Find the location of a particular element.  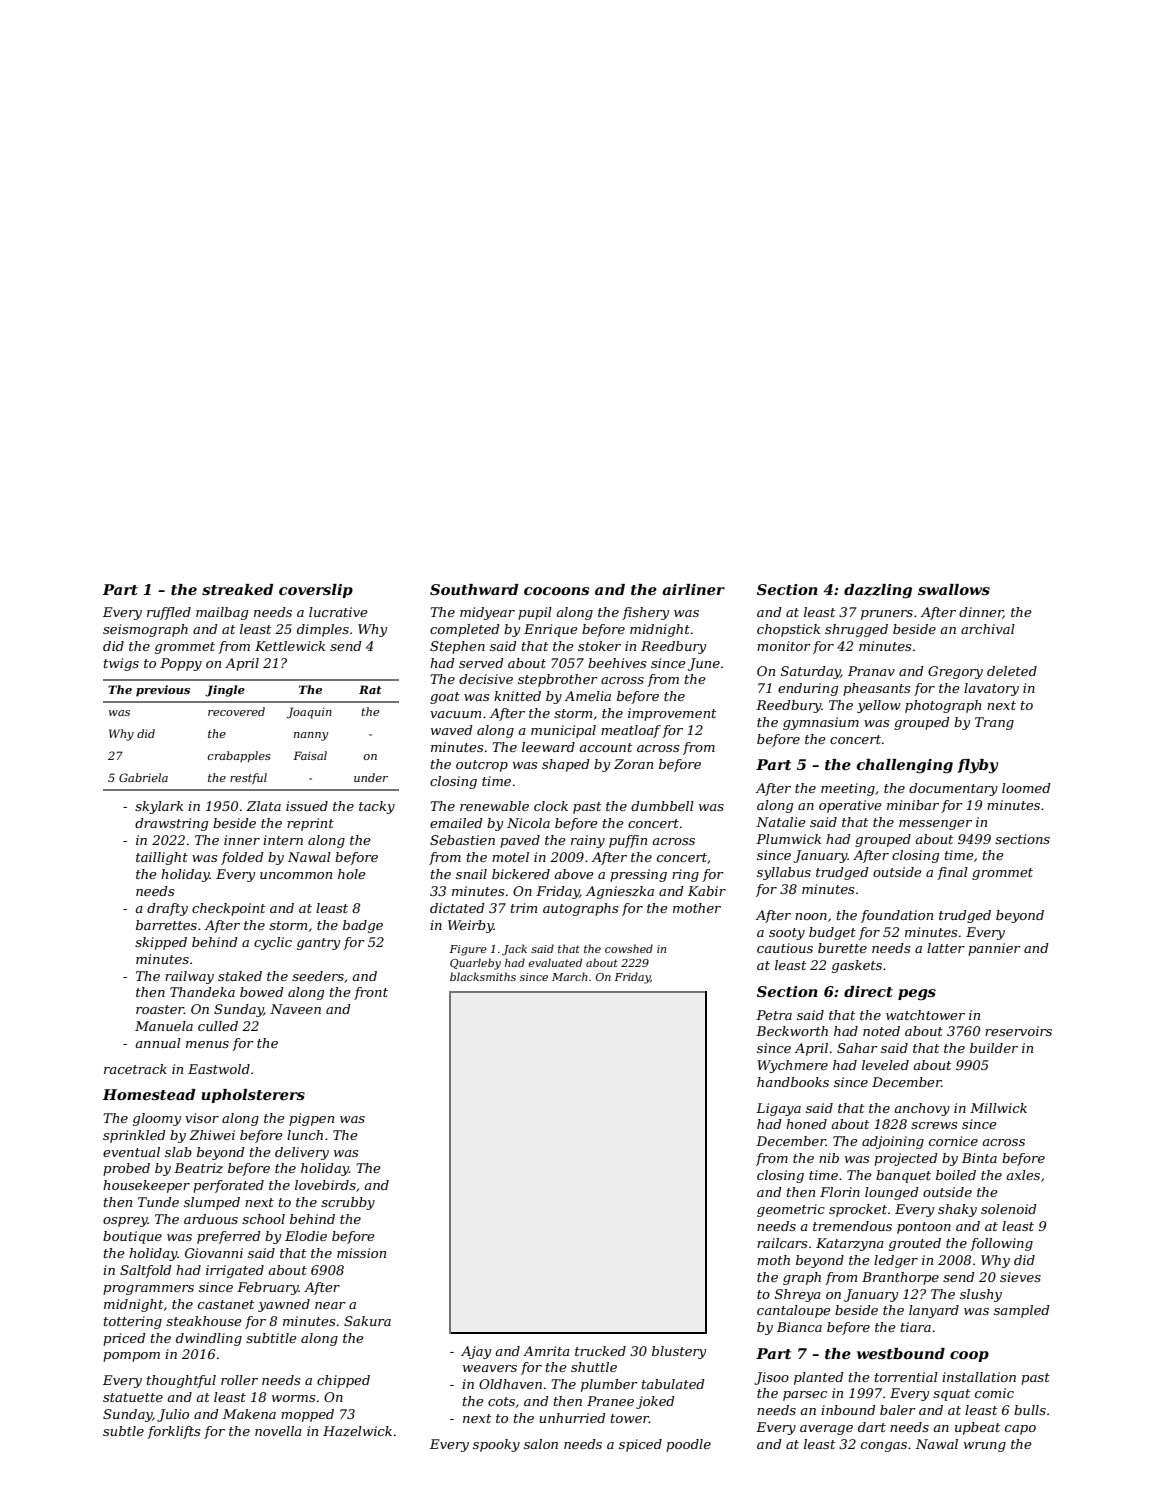

steakhouse is located at coordinates (204, 1321).
